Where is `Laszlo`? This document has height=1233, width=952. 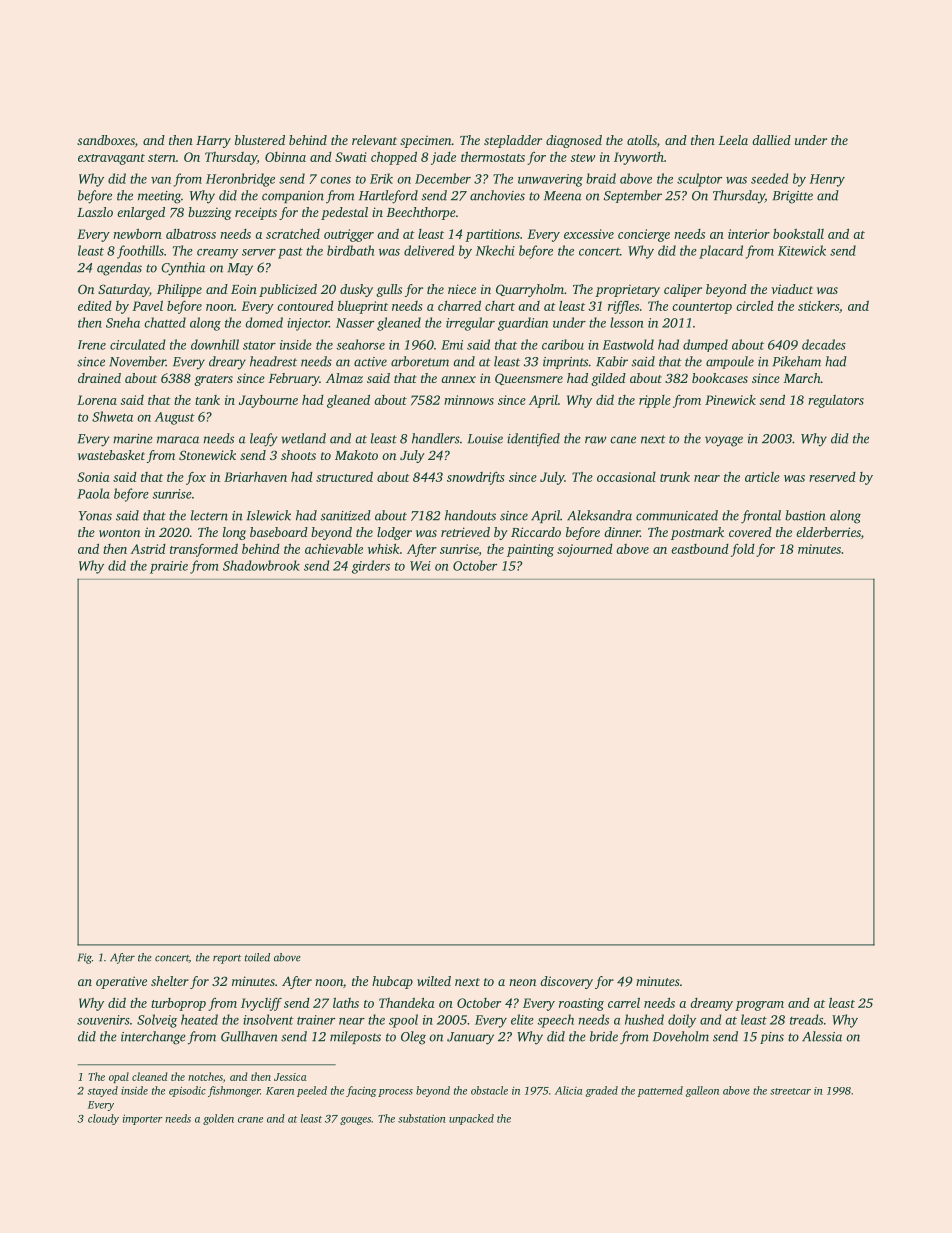 Laszlo is located at coordinates (95, 212).
